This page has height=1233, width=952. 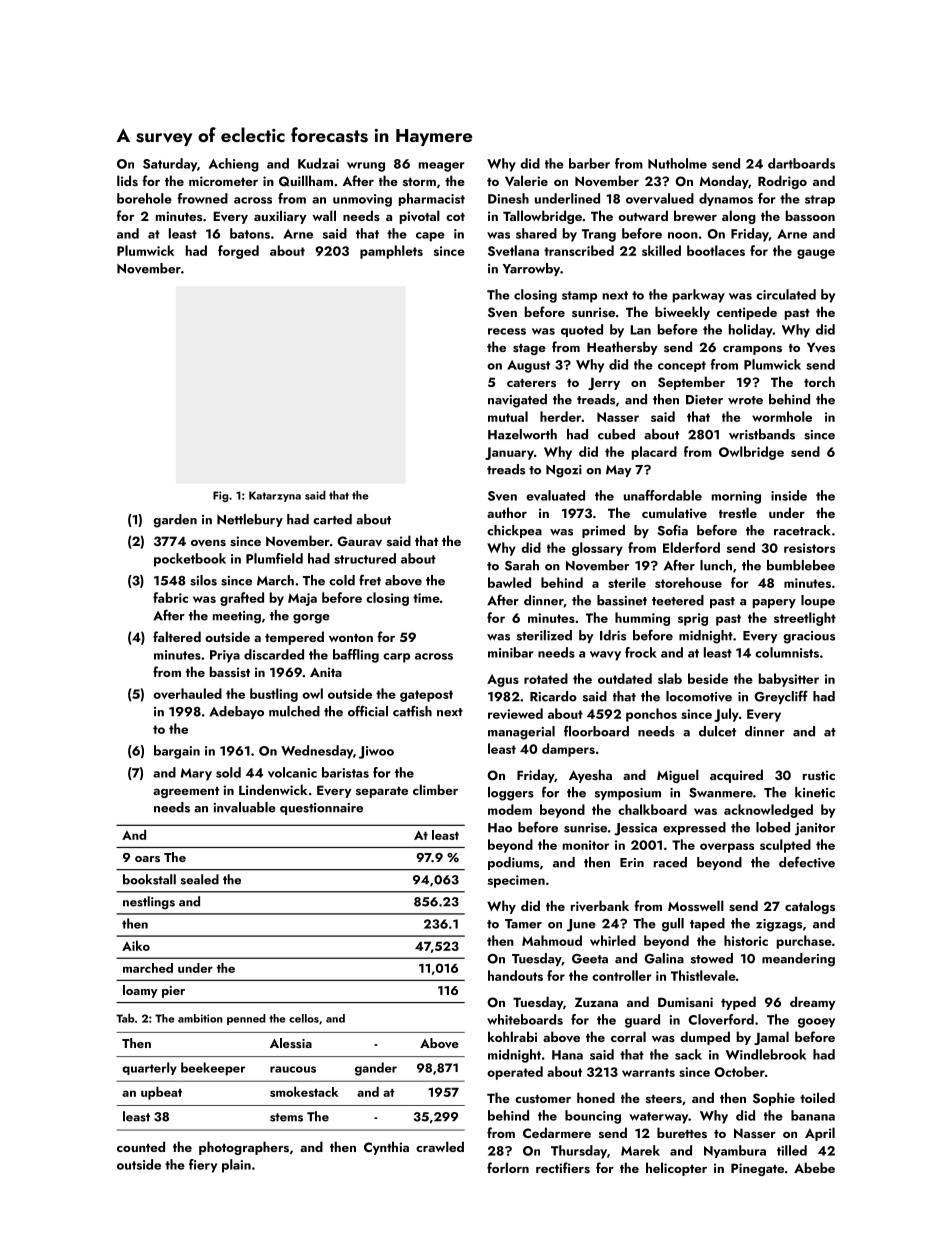 What do you see at coordinates (382, 792) in the page?
I see `separate` at bounding box center [382, 792].
